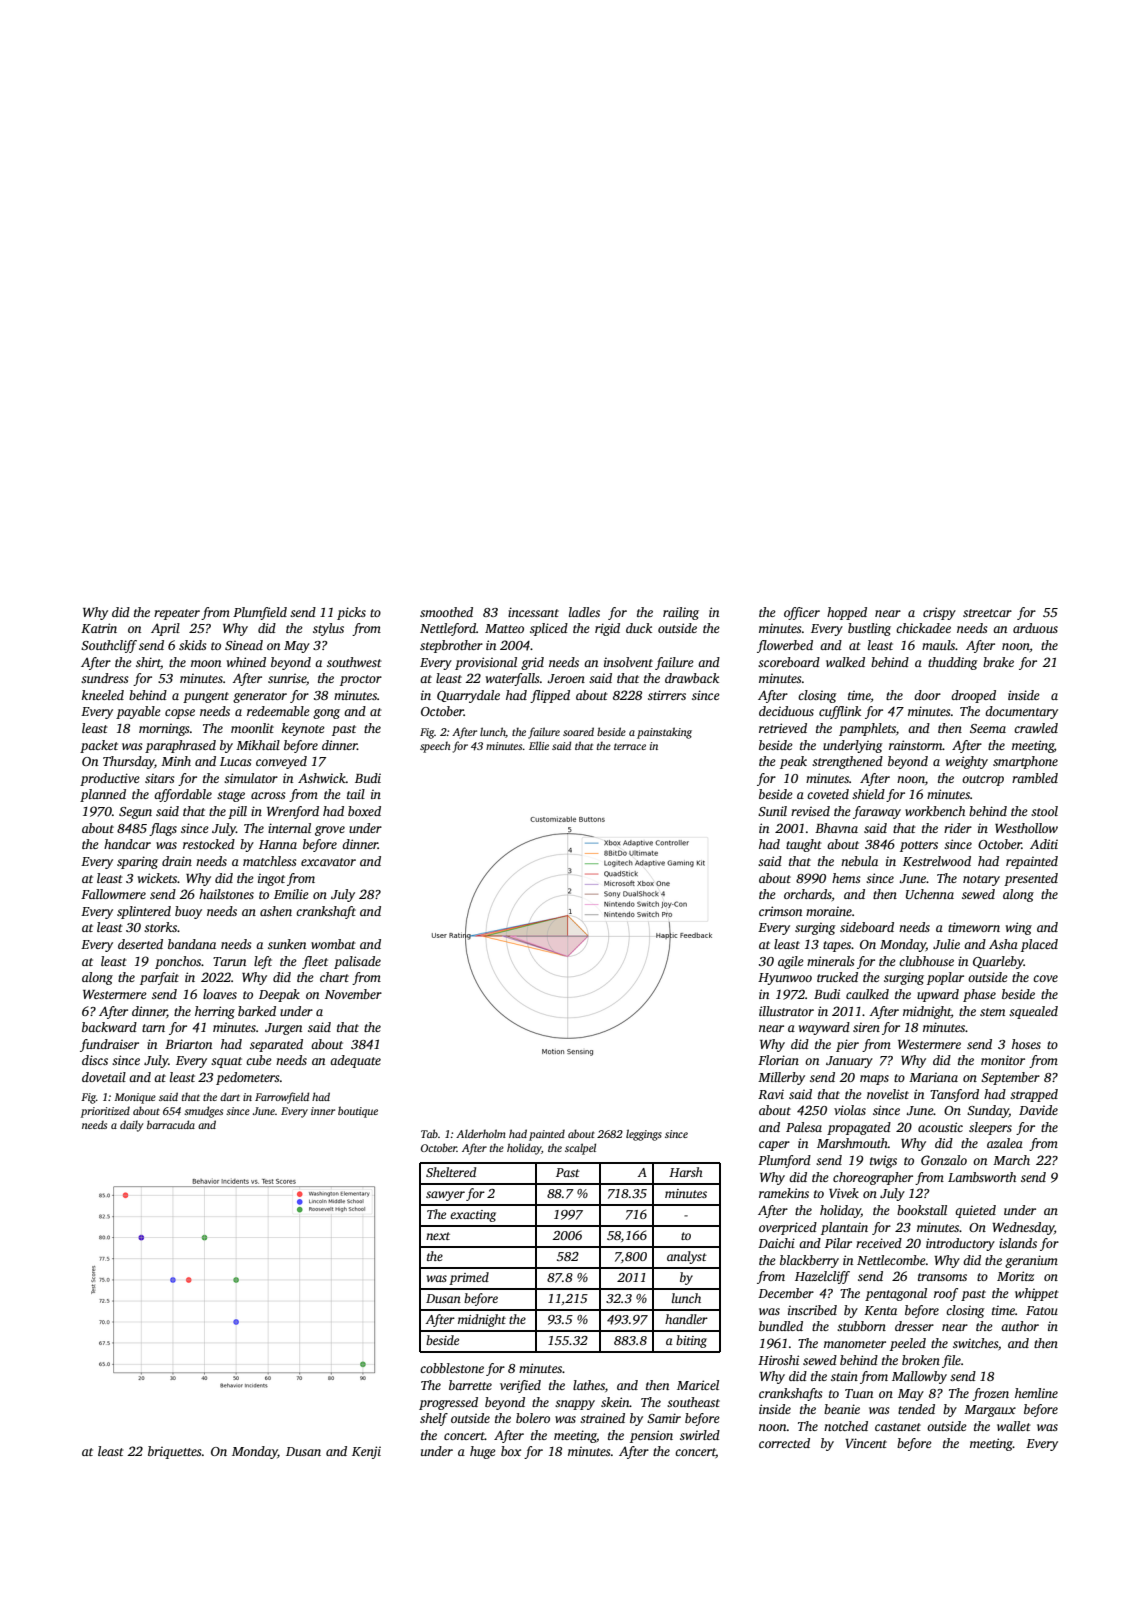 The image size is (1140, 1612). Describe the element at coordinates (99, 746) in the page. I see `packet` at that location.
